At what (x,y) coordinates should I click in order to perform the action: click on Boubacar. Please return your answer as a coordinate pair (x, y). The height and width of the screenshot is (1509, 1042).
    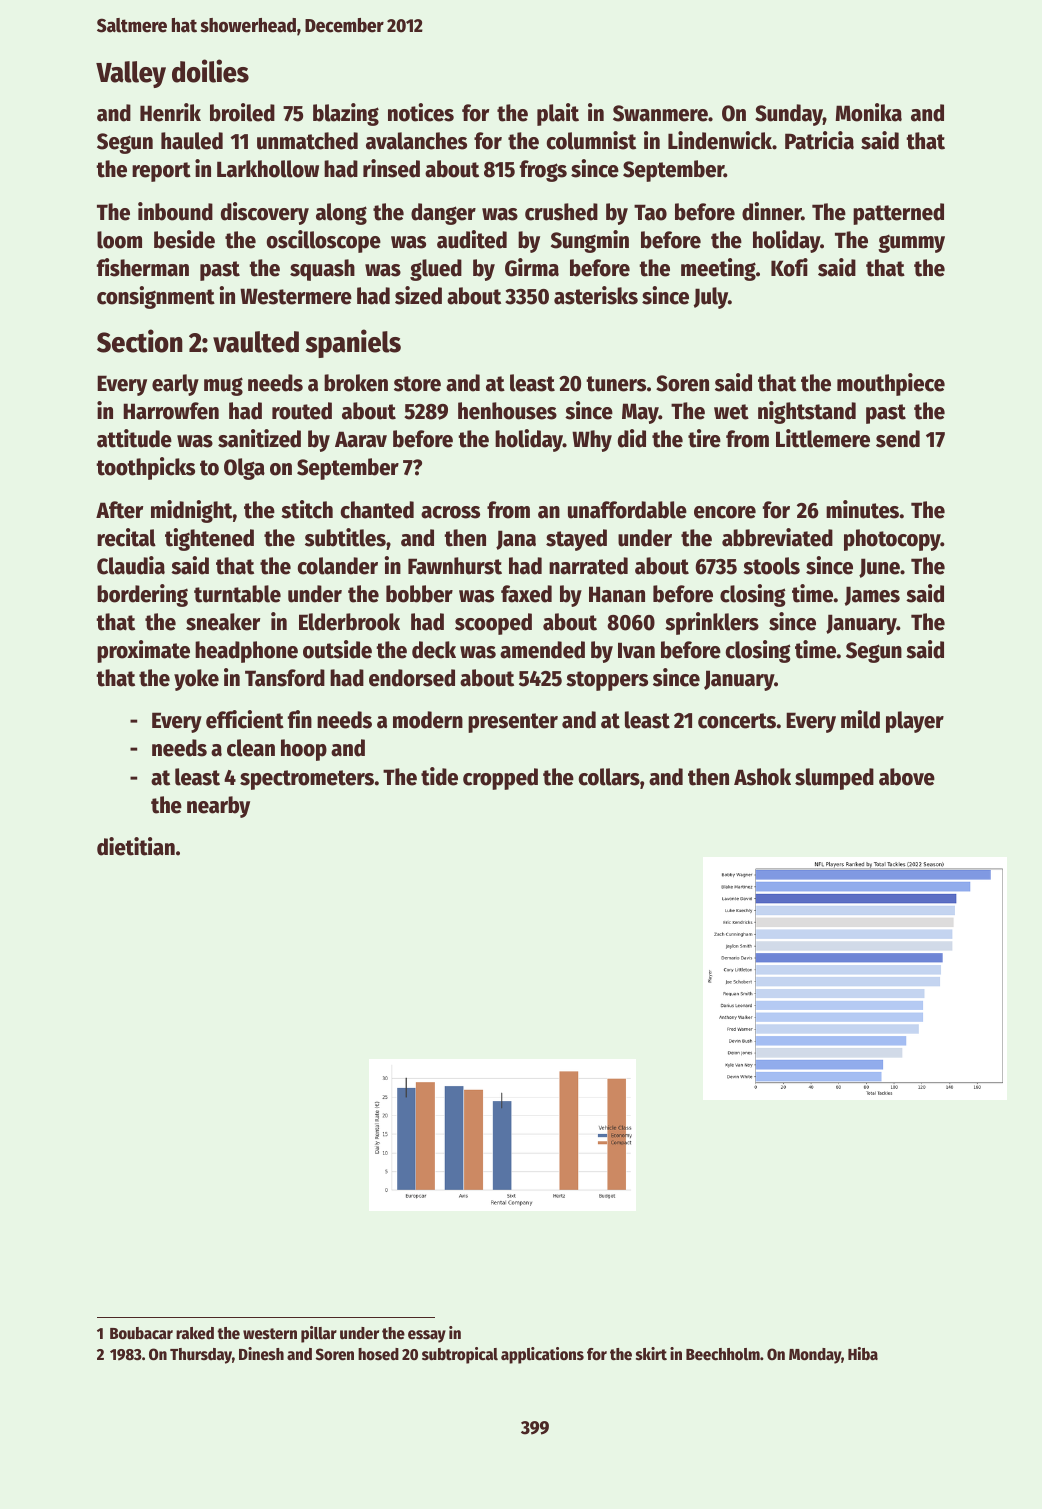
    Looking at the image, I should click on (141, 1333).
